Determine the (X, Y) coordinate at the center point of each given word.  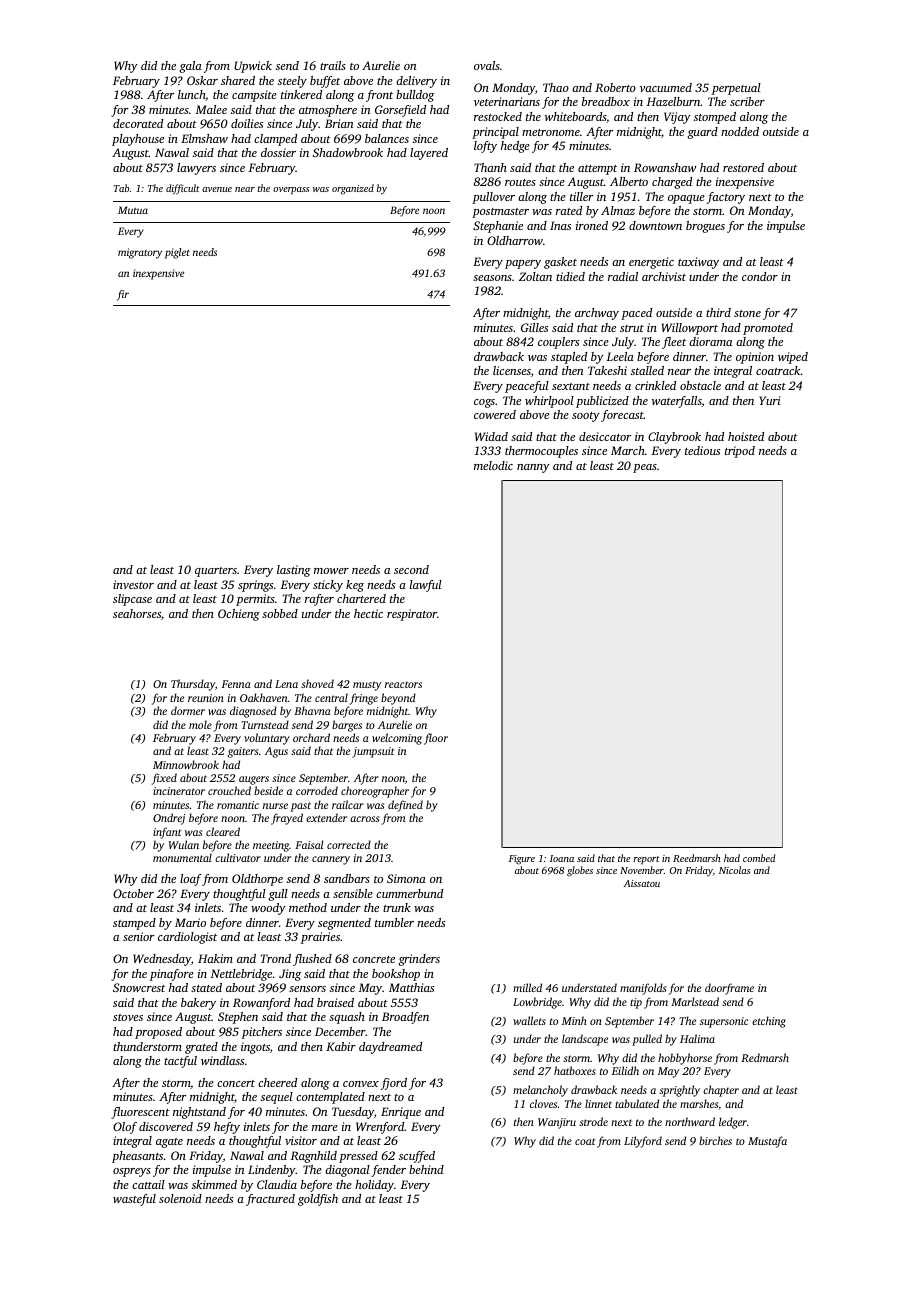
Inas (560, 225)
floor (436, 739)
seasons (492, 278)
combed (759, 858)
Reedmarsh (696, 858)
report (647, 860)
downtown (655, 225)
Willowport (690, 329)
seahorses (137, 613)
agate (169, 1143)
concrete (374, 959)
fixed (164, 779)
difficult (183, 189)
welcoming (397, 739)
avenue (217, 189)
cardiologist (187, 938)
